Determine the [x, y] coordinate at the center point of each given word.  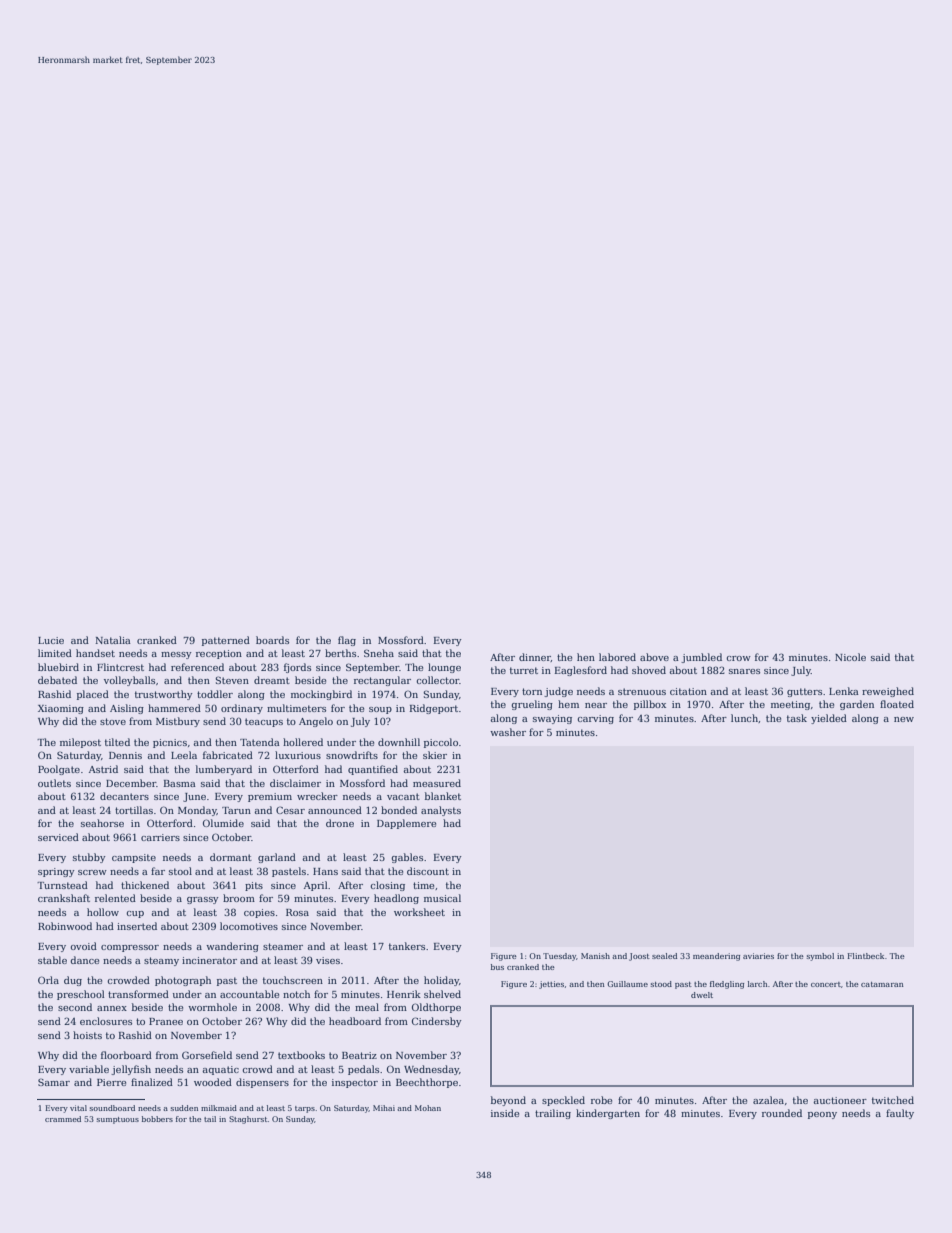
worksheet [419, 912]
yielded [829, 719]
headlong [396, 899]
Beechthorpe [427, 1083]
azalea [768, 1100]
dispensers [262, 1083]
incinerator [209, 960]
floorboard [126, 1055]
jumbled [701, 658]
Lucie [51, 640]
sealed [664, 956]
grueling [532, 705]
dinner [535, 657]
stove [113, 721]
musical [442, 898]
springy [56, 872]
